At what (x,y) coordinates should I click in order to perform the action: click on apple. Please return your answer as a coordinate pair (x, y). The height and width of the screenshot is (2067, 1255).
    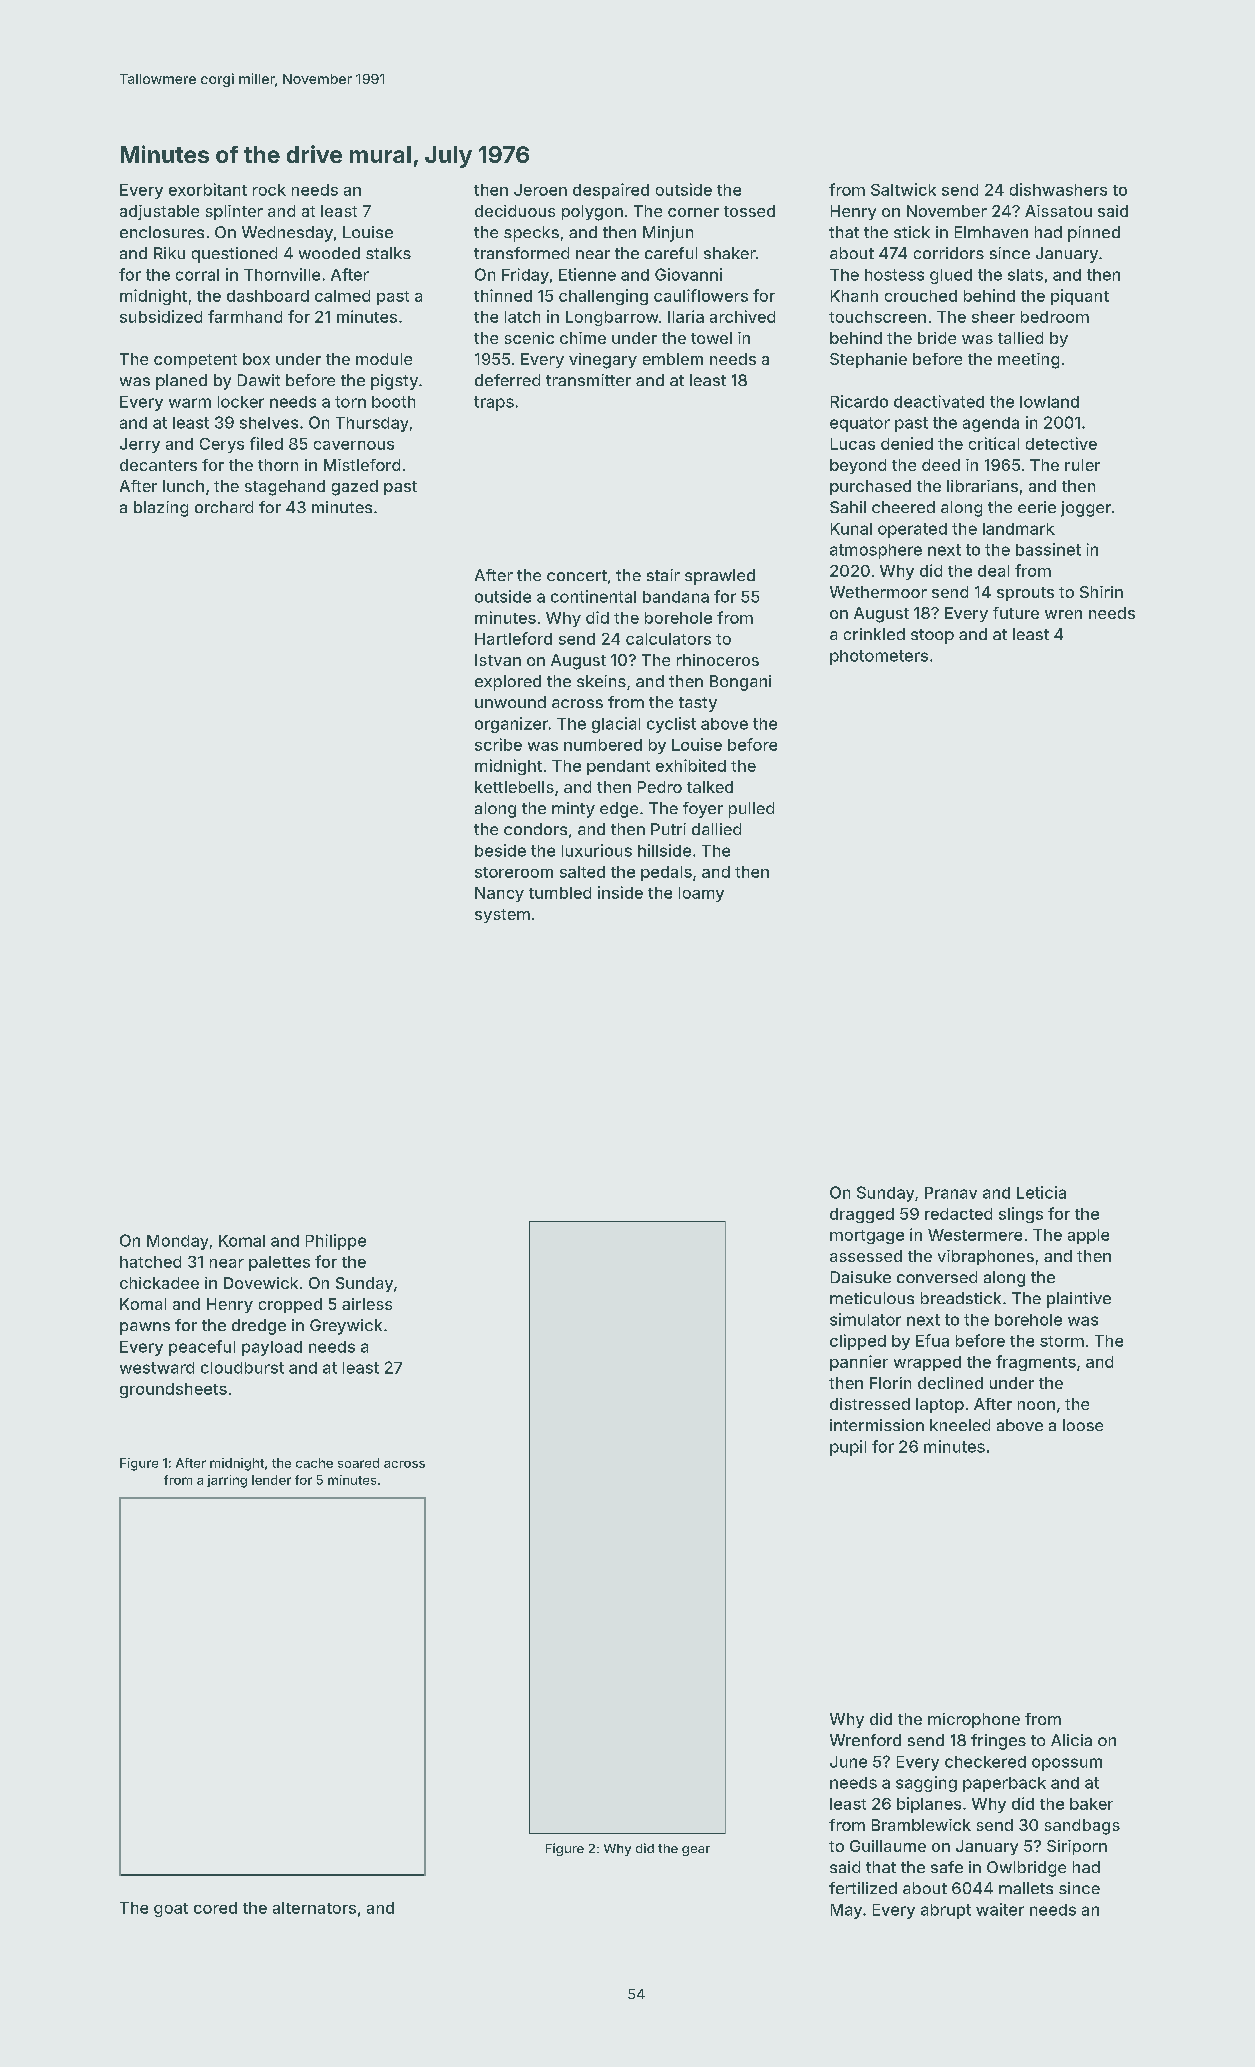
    Looking at the image, I should click on (1088, 1236).
